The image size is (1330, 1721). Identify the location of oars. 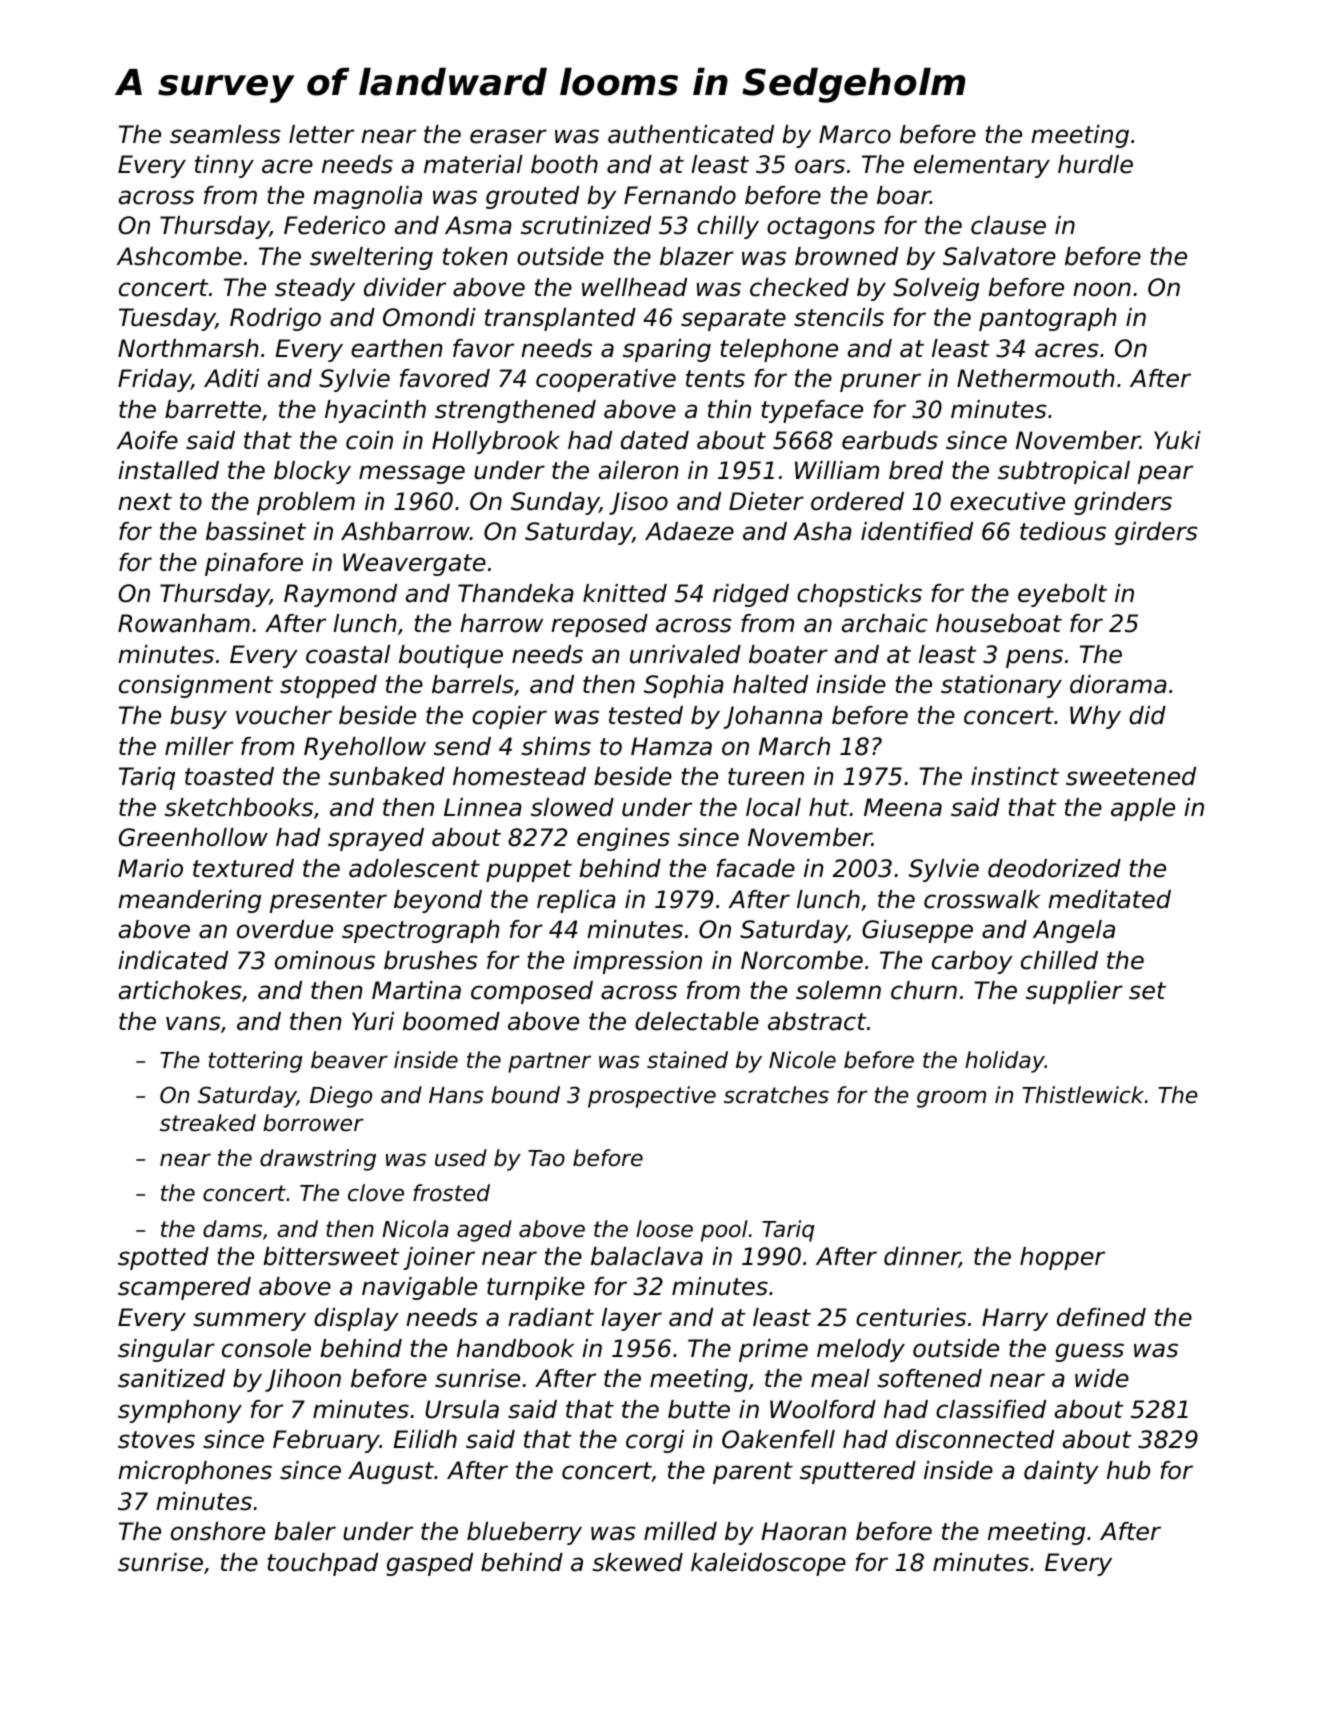
(820, 166).
